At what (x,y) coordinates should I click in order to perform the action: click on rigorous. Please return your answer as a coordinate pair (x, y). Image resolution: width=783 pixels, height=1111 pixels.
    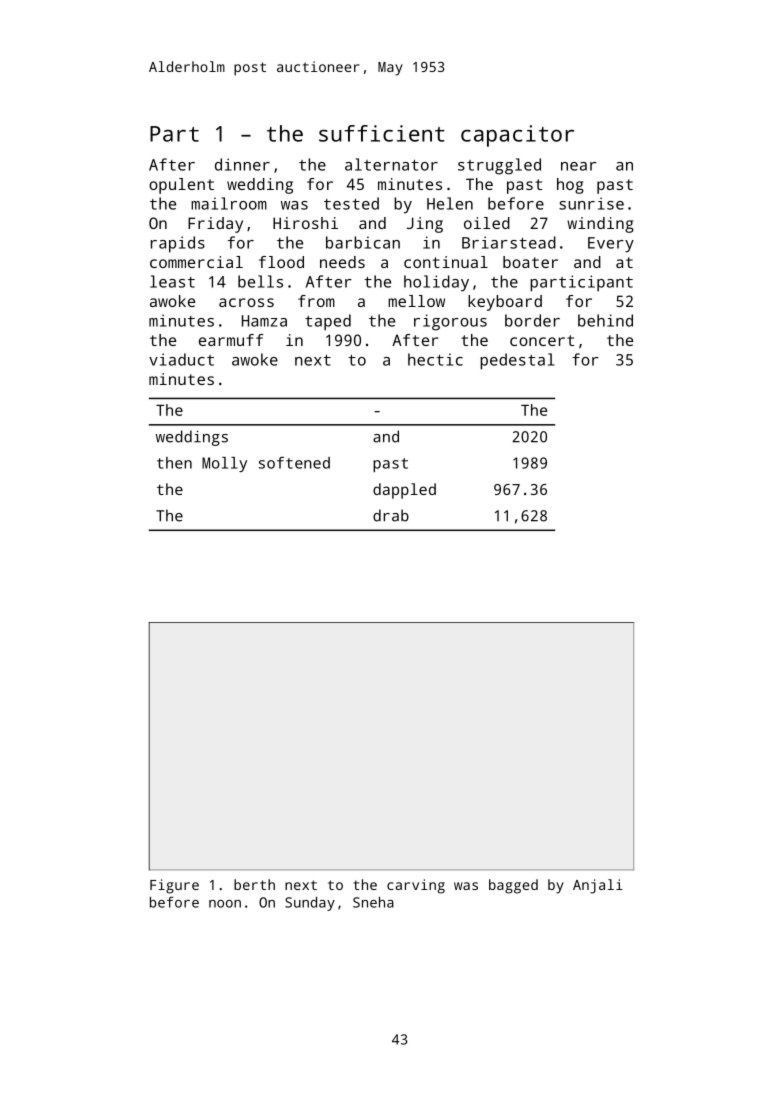
    Looking at the image, I should click on (450, 322).
